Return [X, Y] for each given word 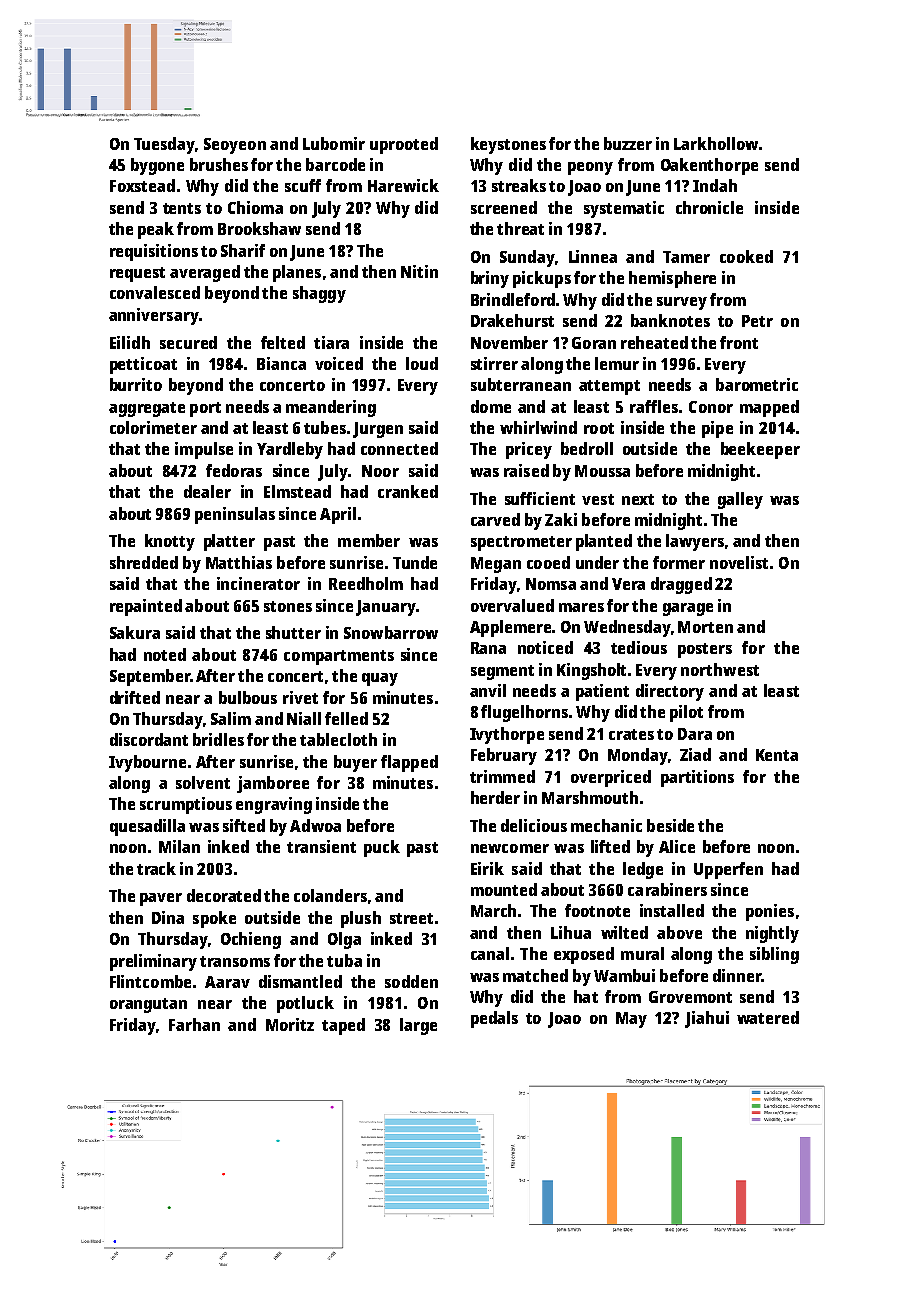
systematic [624, 209]
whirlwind [538, 427]
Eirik [487, 868]
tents [182, 208]
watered [768, 1017]
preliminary [153, 962]
